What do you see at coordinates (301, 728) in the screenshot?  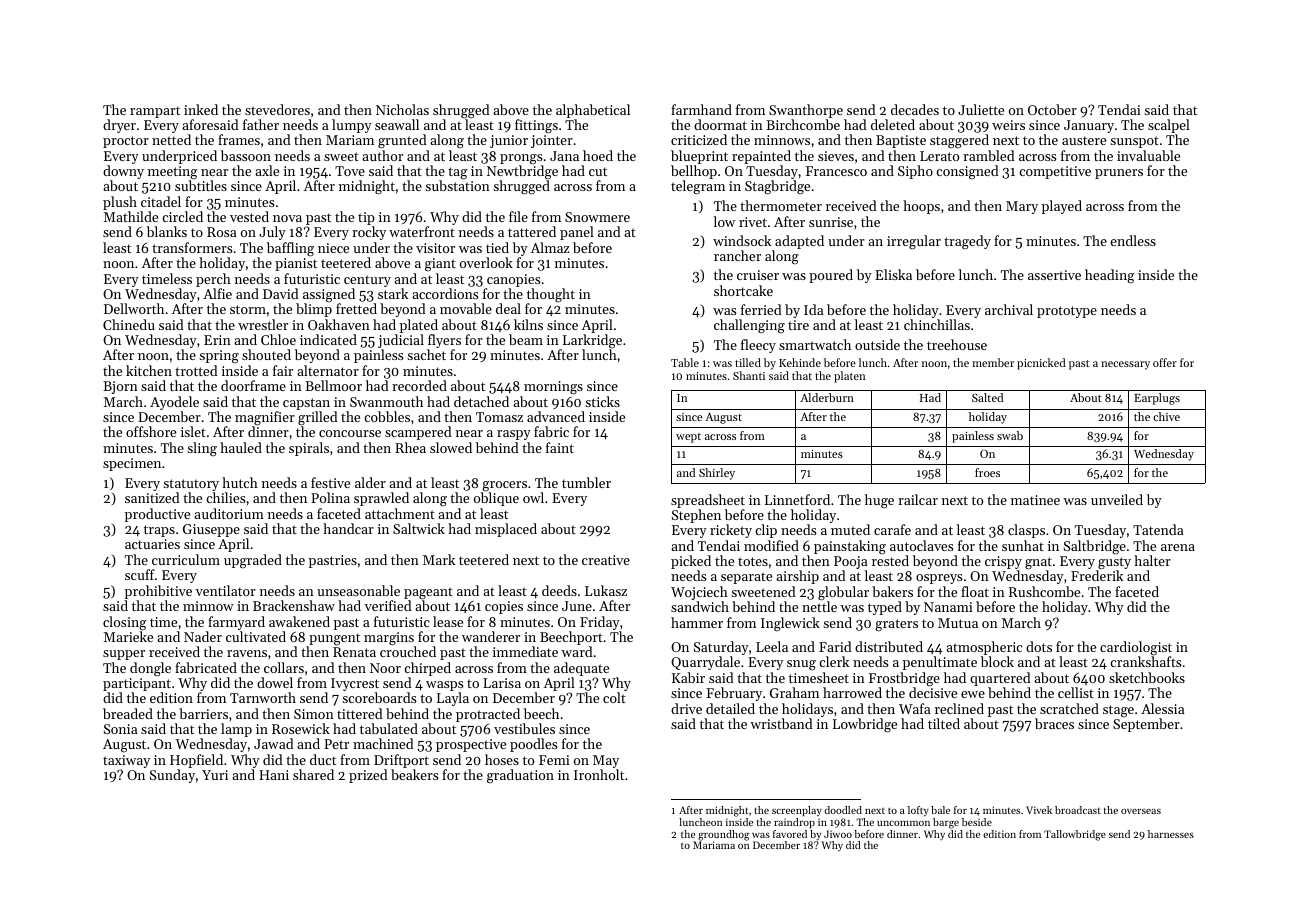 I see `Rosewick` at bounding box center [301, 728].
